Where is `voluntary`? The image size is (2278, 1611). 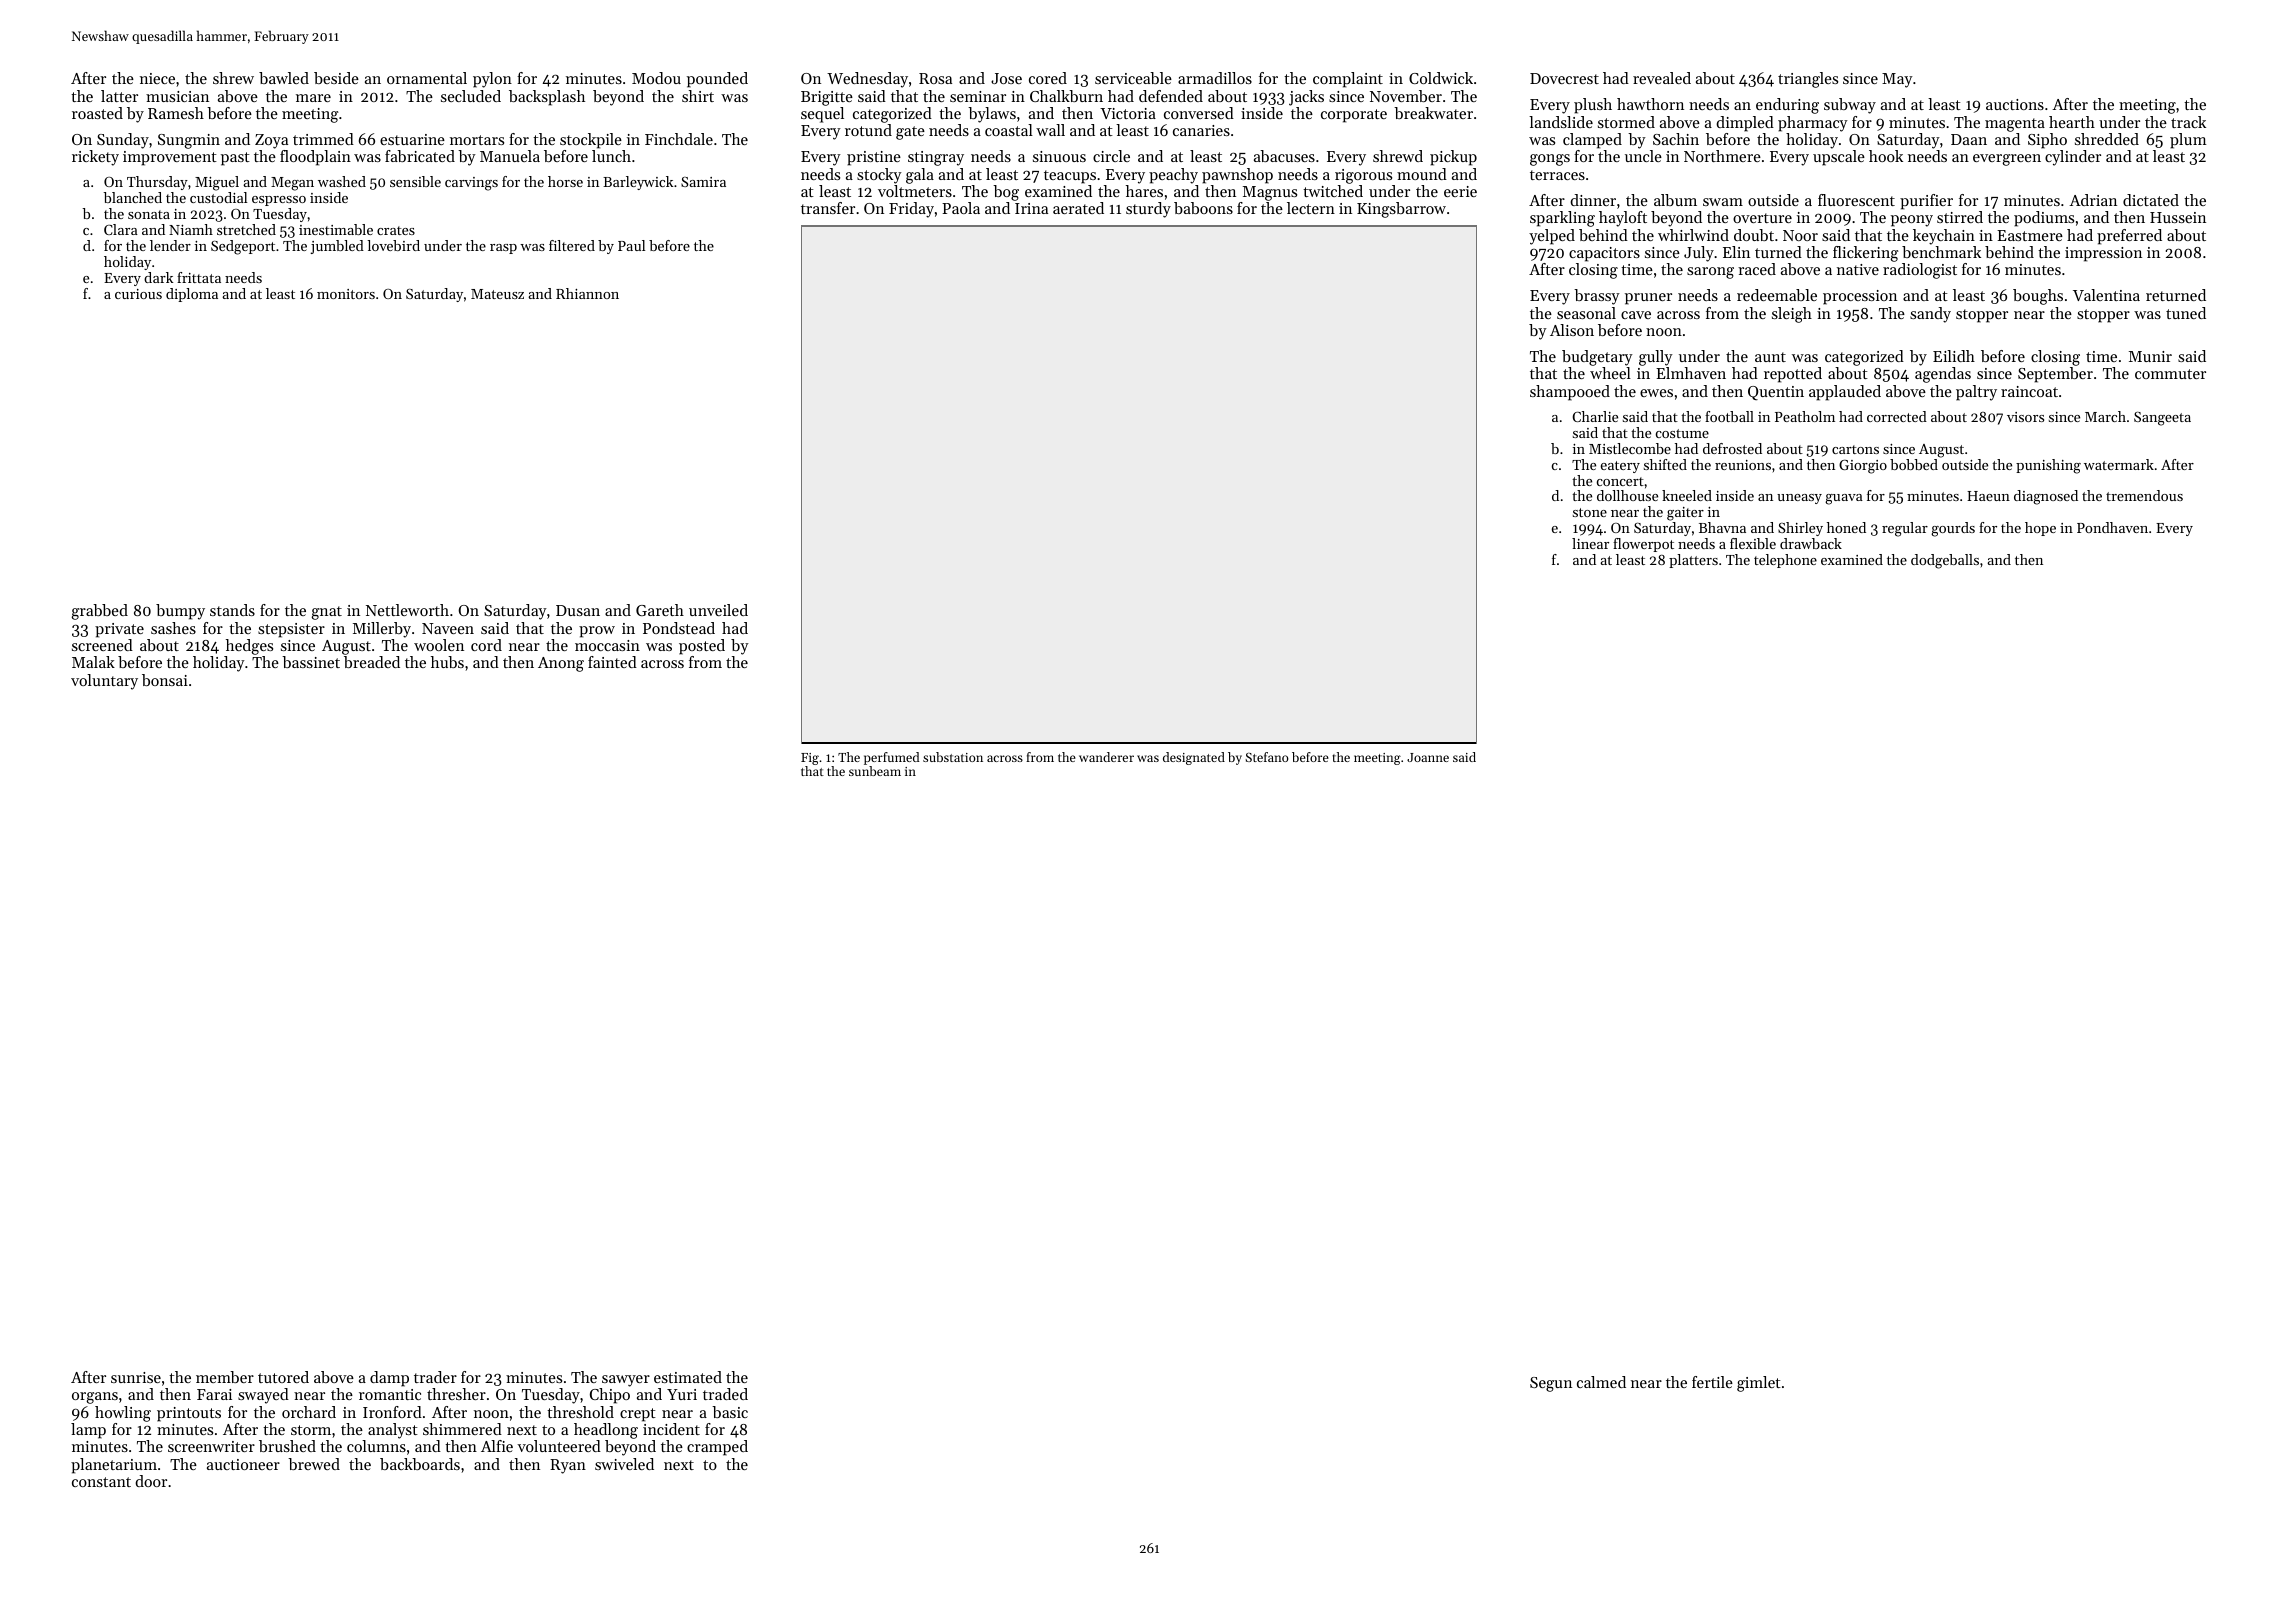 voluntary is located at coordinates (104, 682).
